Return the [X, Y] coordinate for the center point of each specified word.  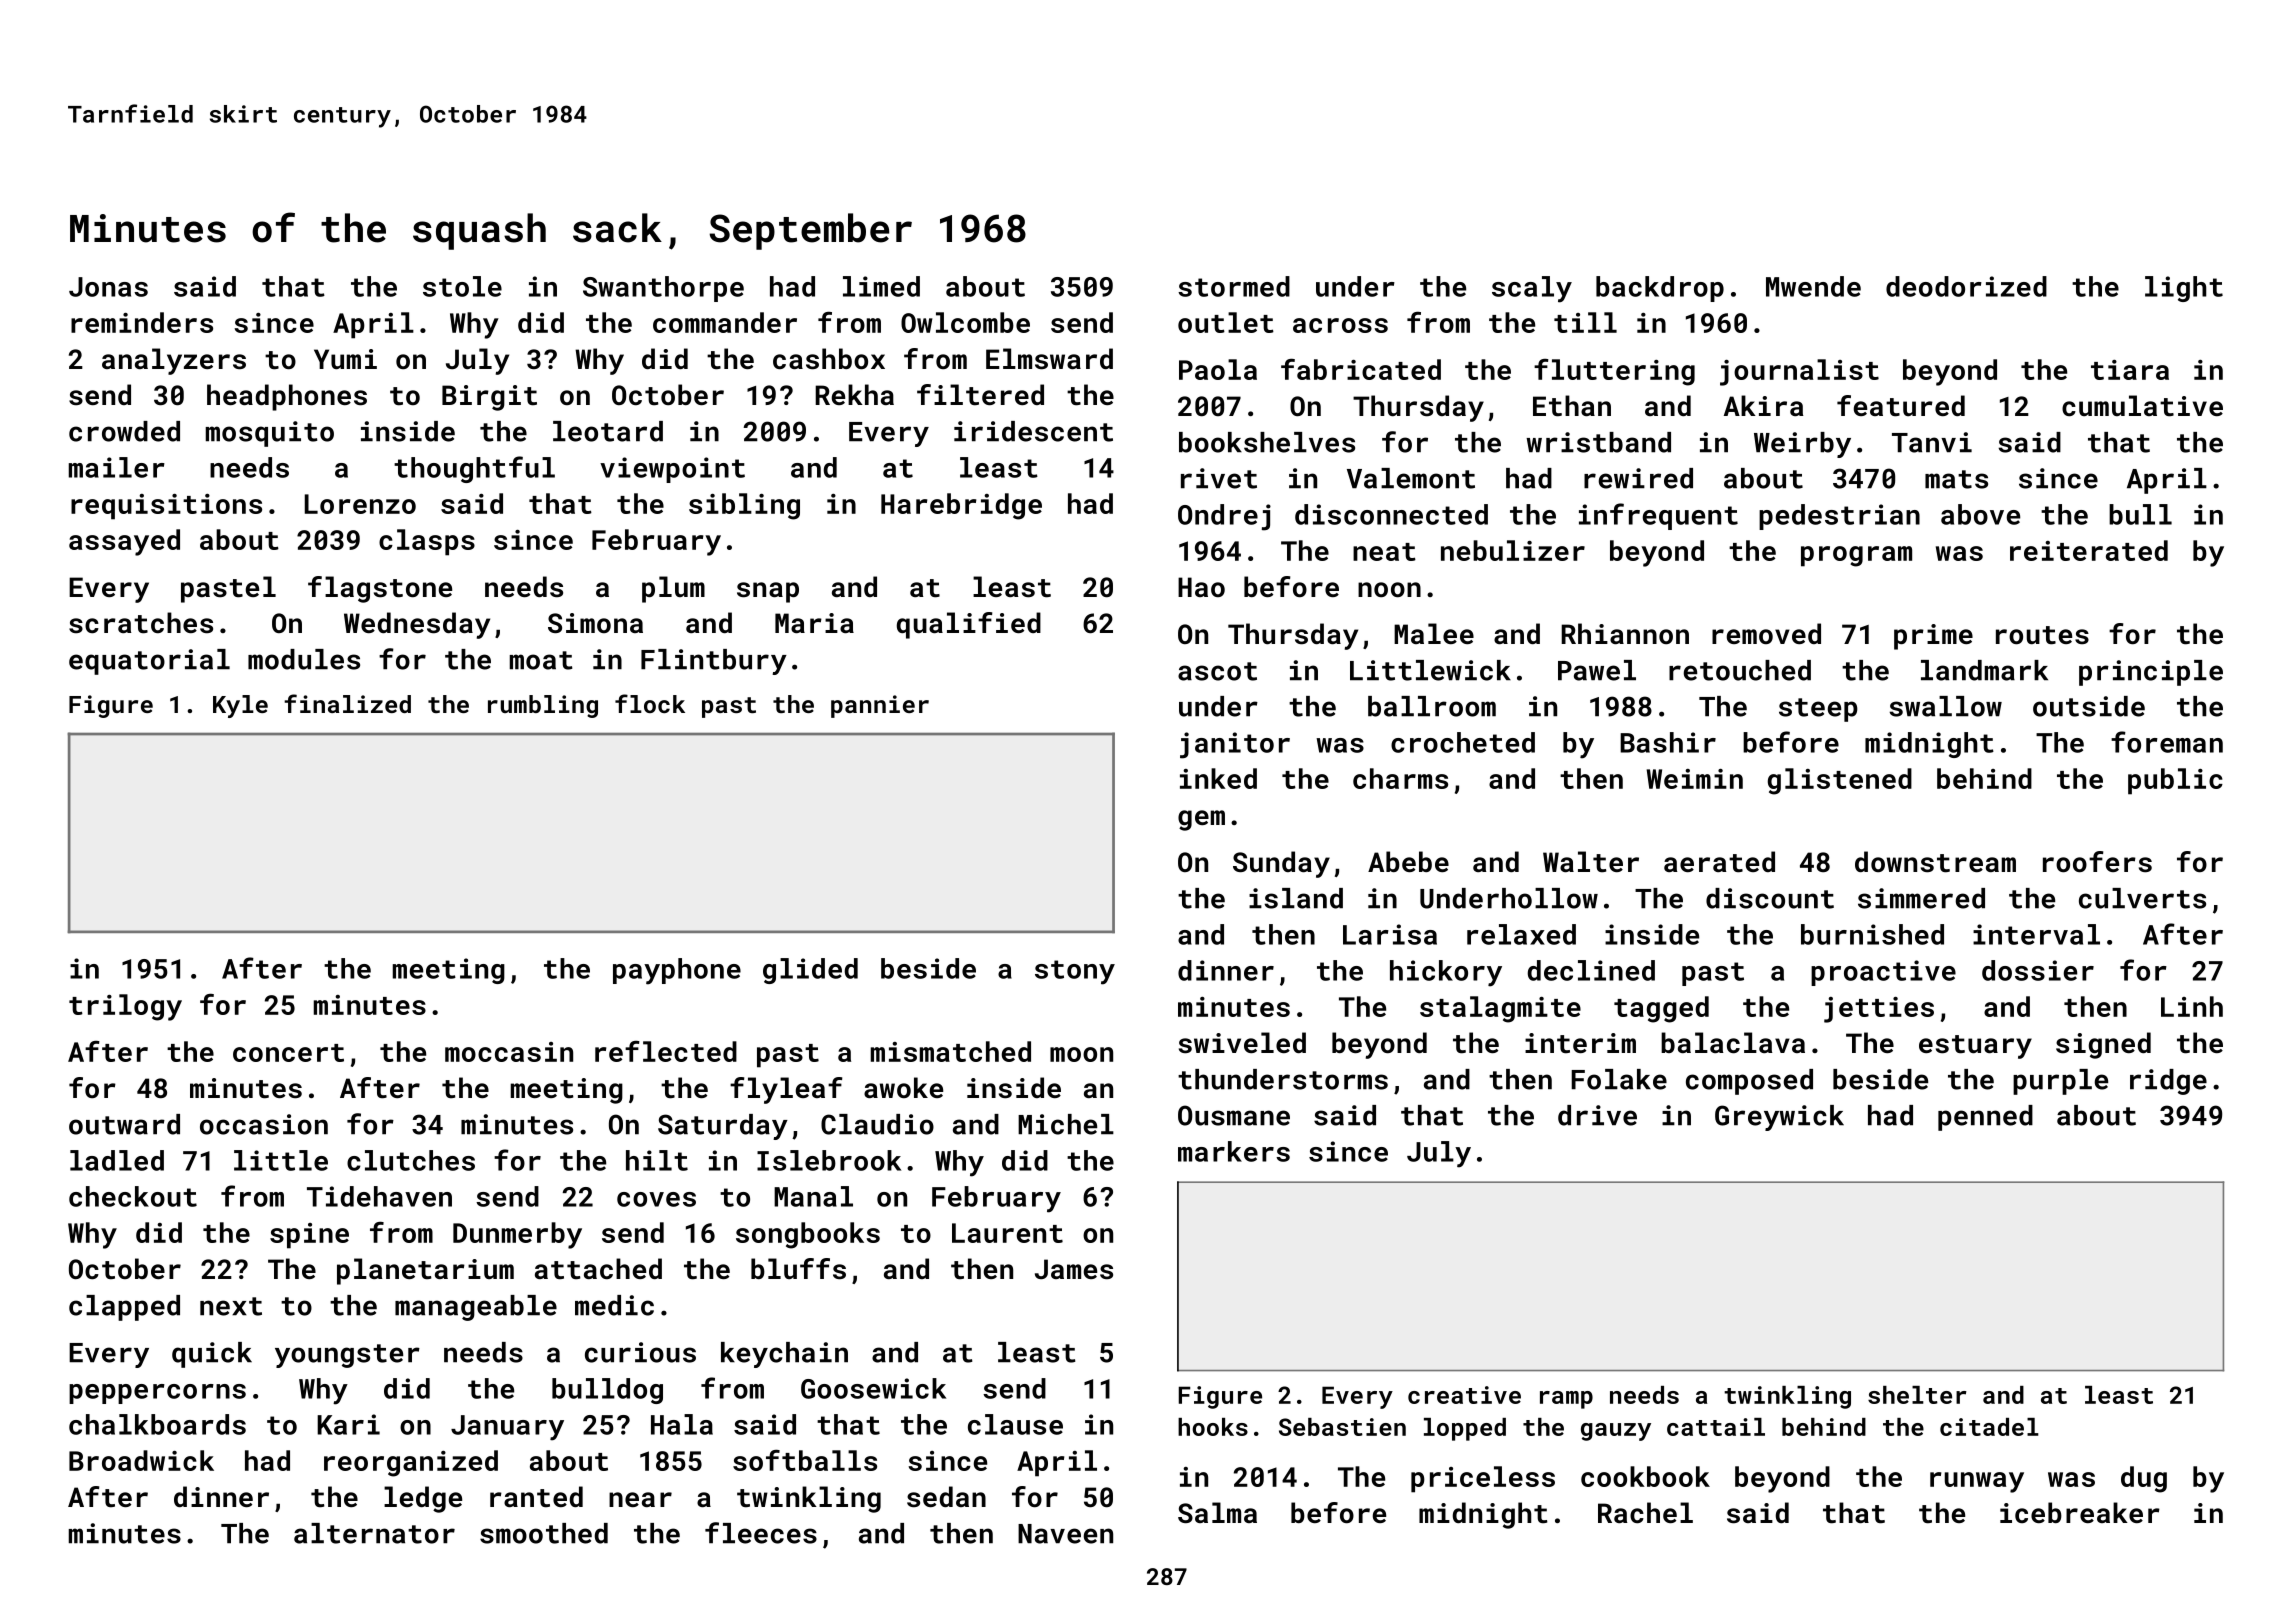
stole [462, 286]
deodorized [1966, 286]
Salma [1217, 1512]
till [1585, 322]
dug [2144, 1479]
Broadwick [141, 1460]
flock [650, 703]
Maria [814, 623]
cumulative [2142, 406]
